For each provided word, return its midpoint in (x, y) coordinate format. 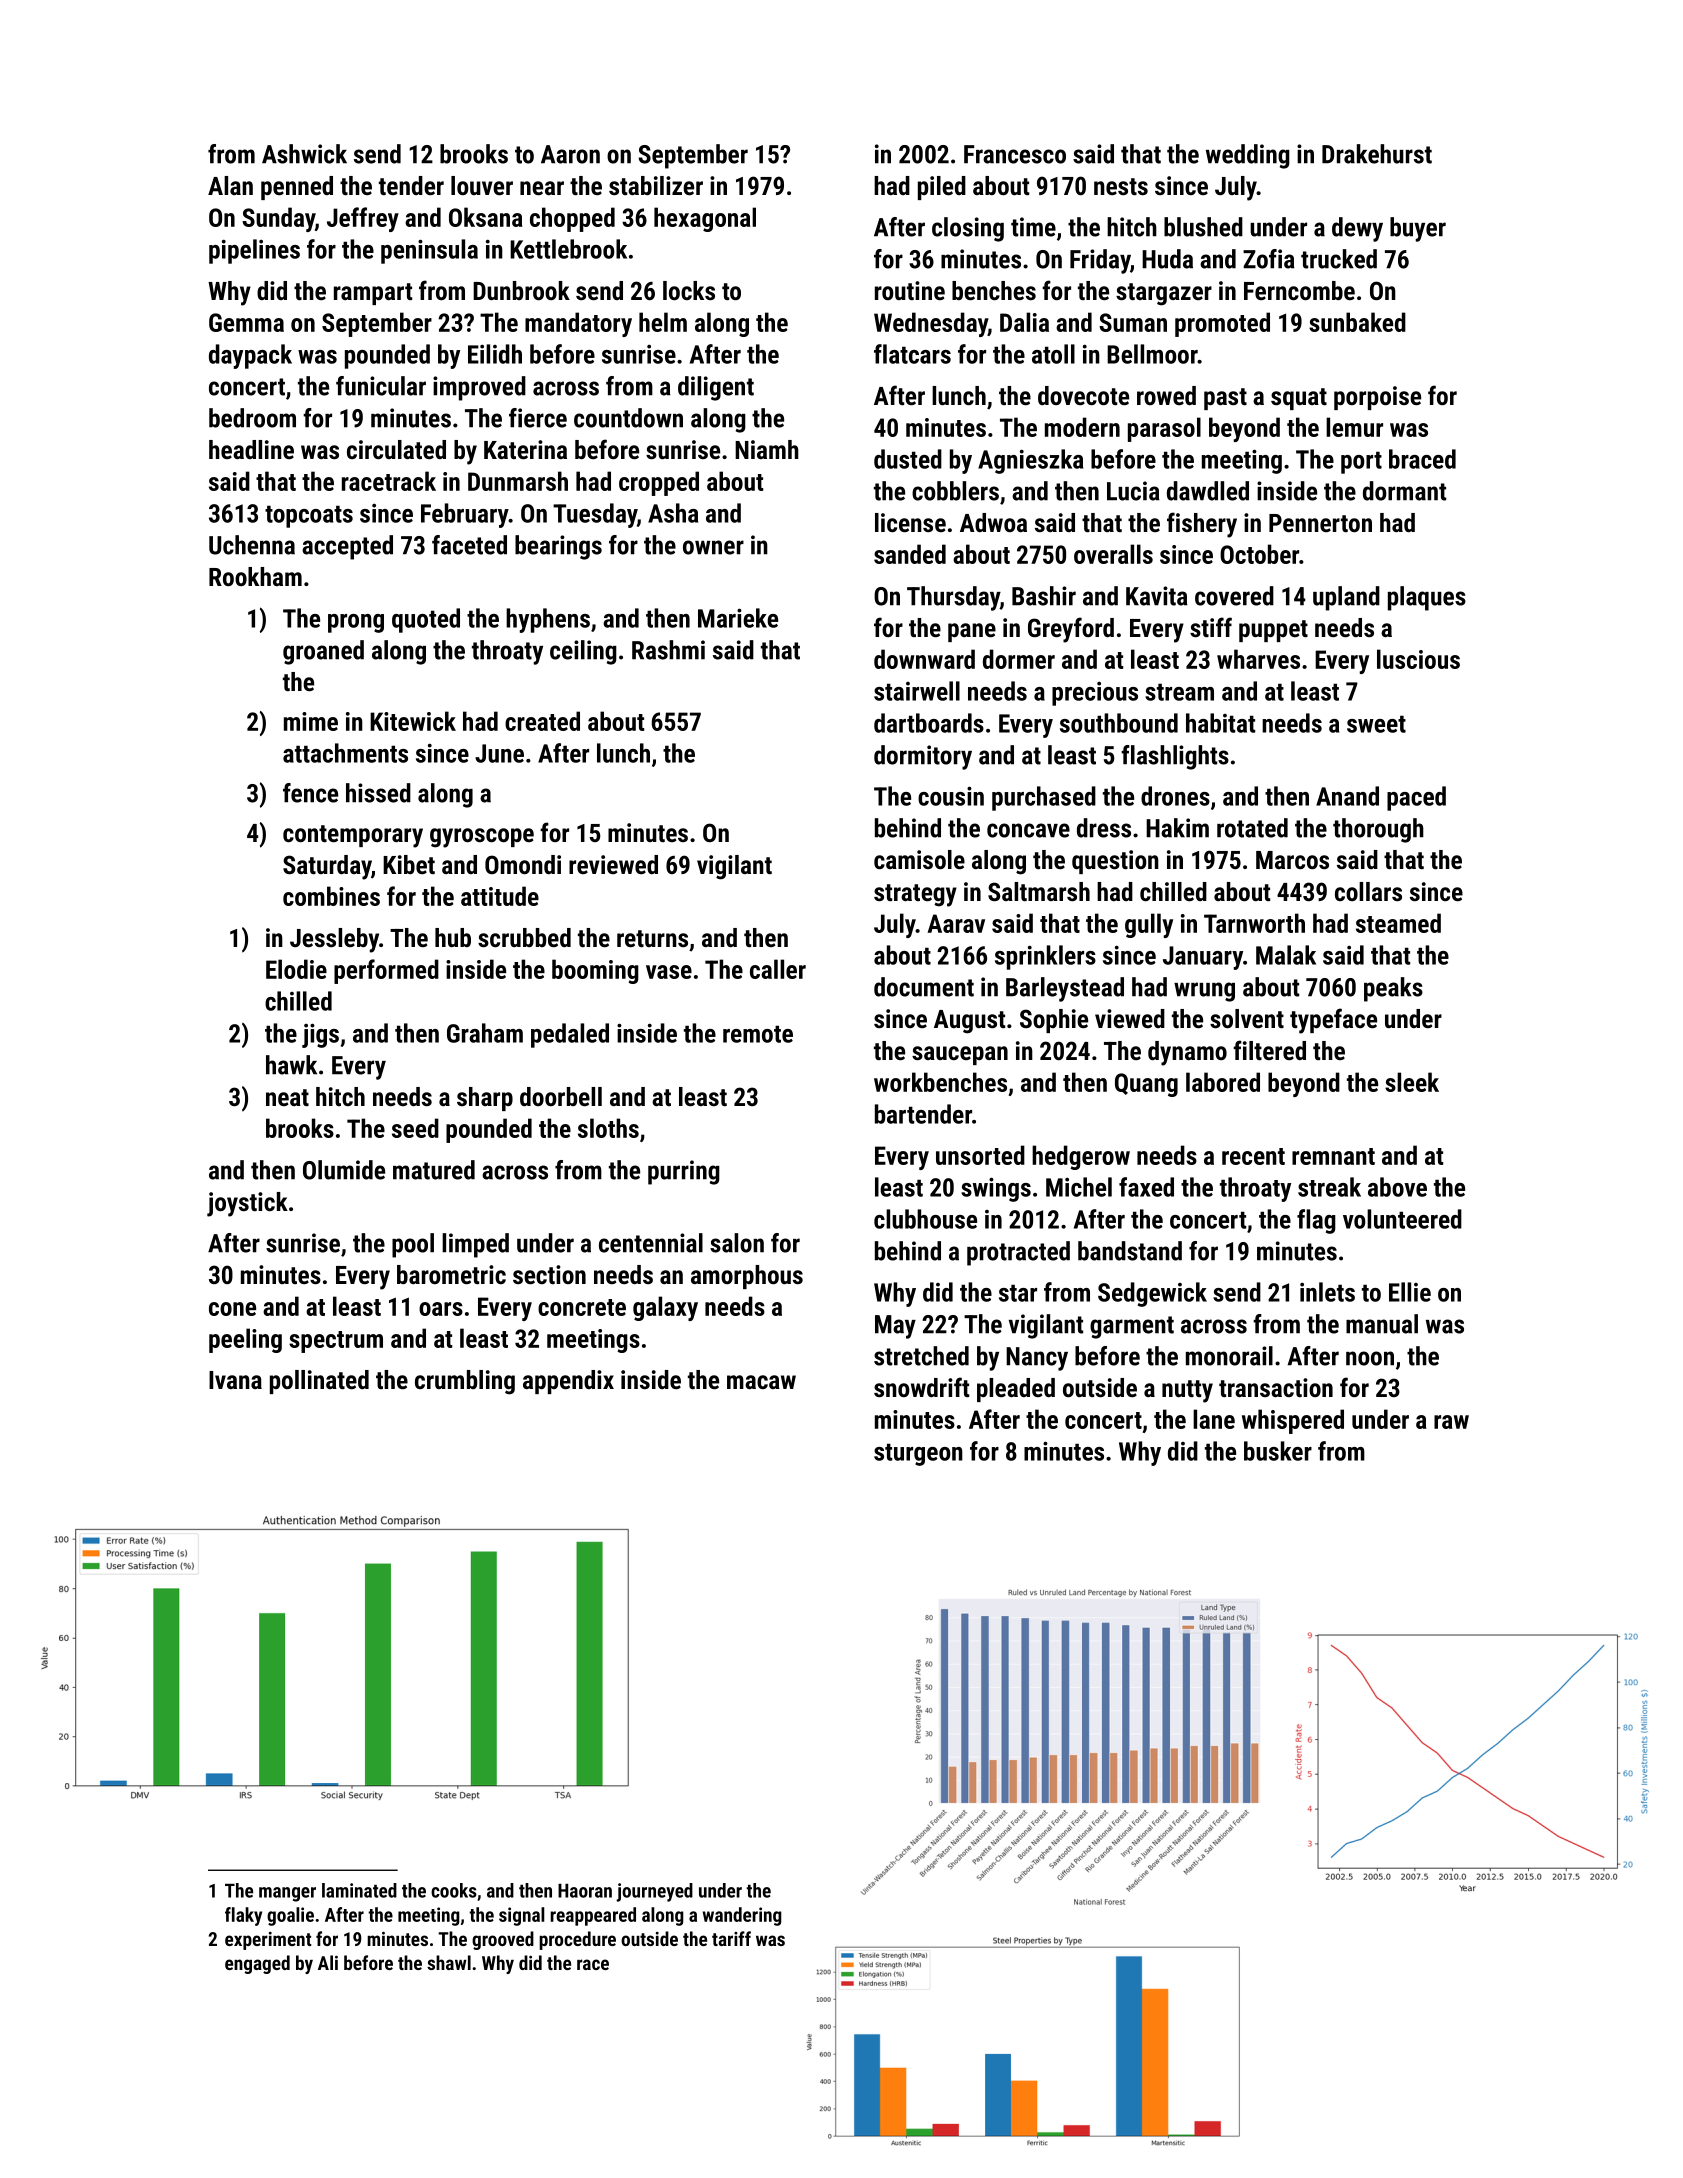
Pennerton (1320, 523)
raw (1451, 1422)
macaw (761, 1382)
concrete (582, 1307)
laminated (359, 1890)
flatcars (912, 354)
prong (356, 623)
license (910, 522)
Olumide (344, 1170)
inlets (1327, 1292)
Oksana (486, 217)
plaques (1427, 598)
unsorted (980, 1155)
